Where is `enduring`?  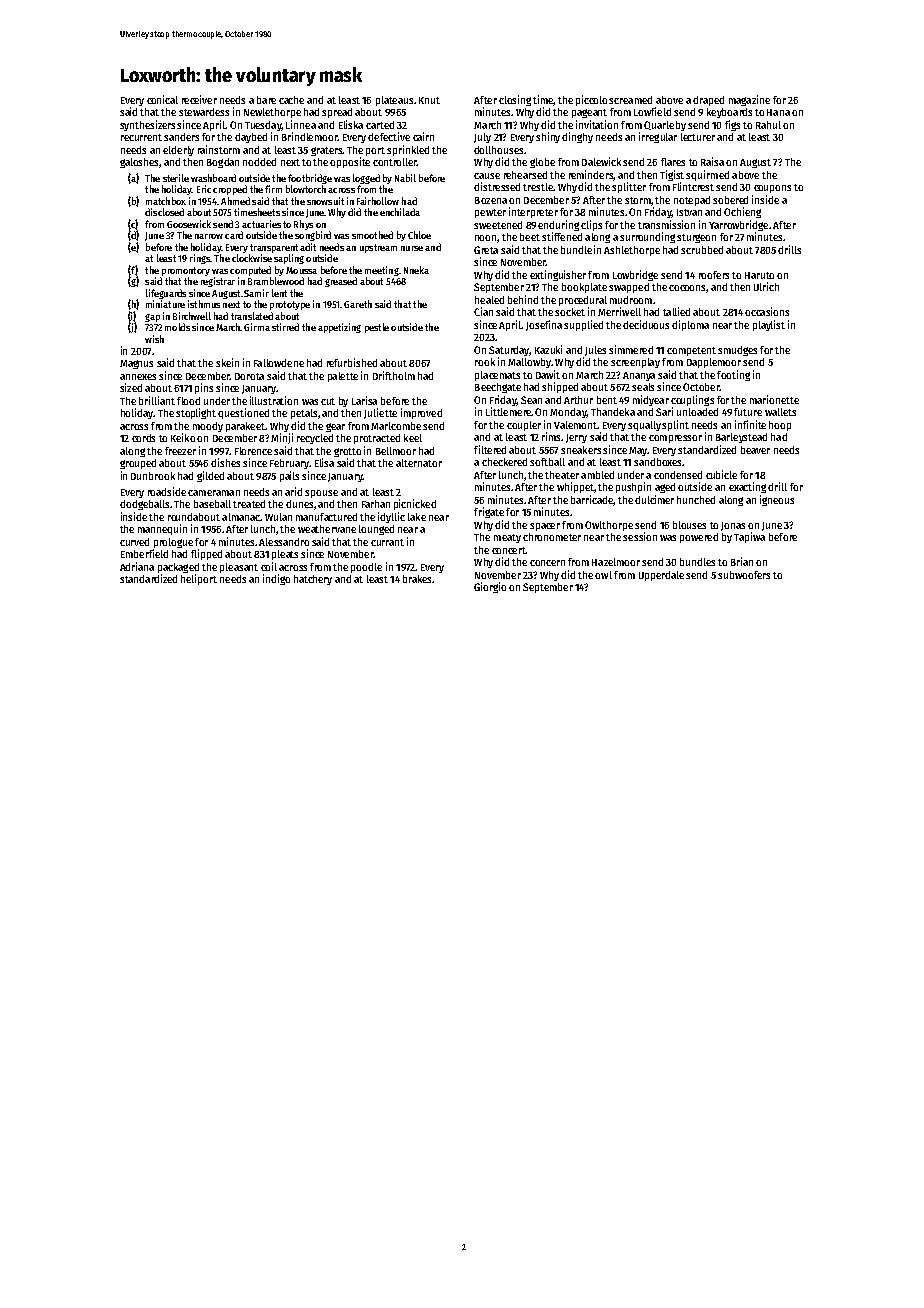
enduring is located at coordinates (558, 225).
